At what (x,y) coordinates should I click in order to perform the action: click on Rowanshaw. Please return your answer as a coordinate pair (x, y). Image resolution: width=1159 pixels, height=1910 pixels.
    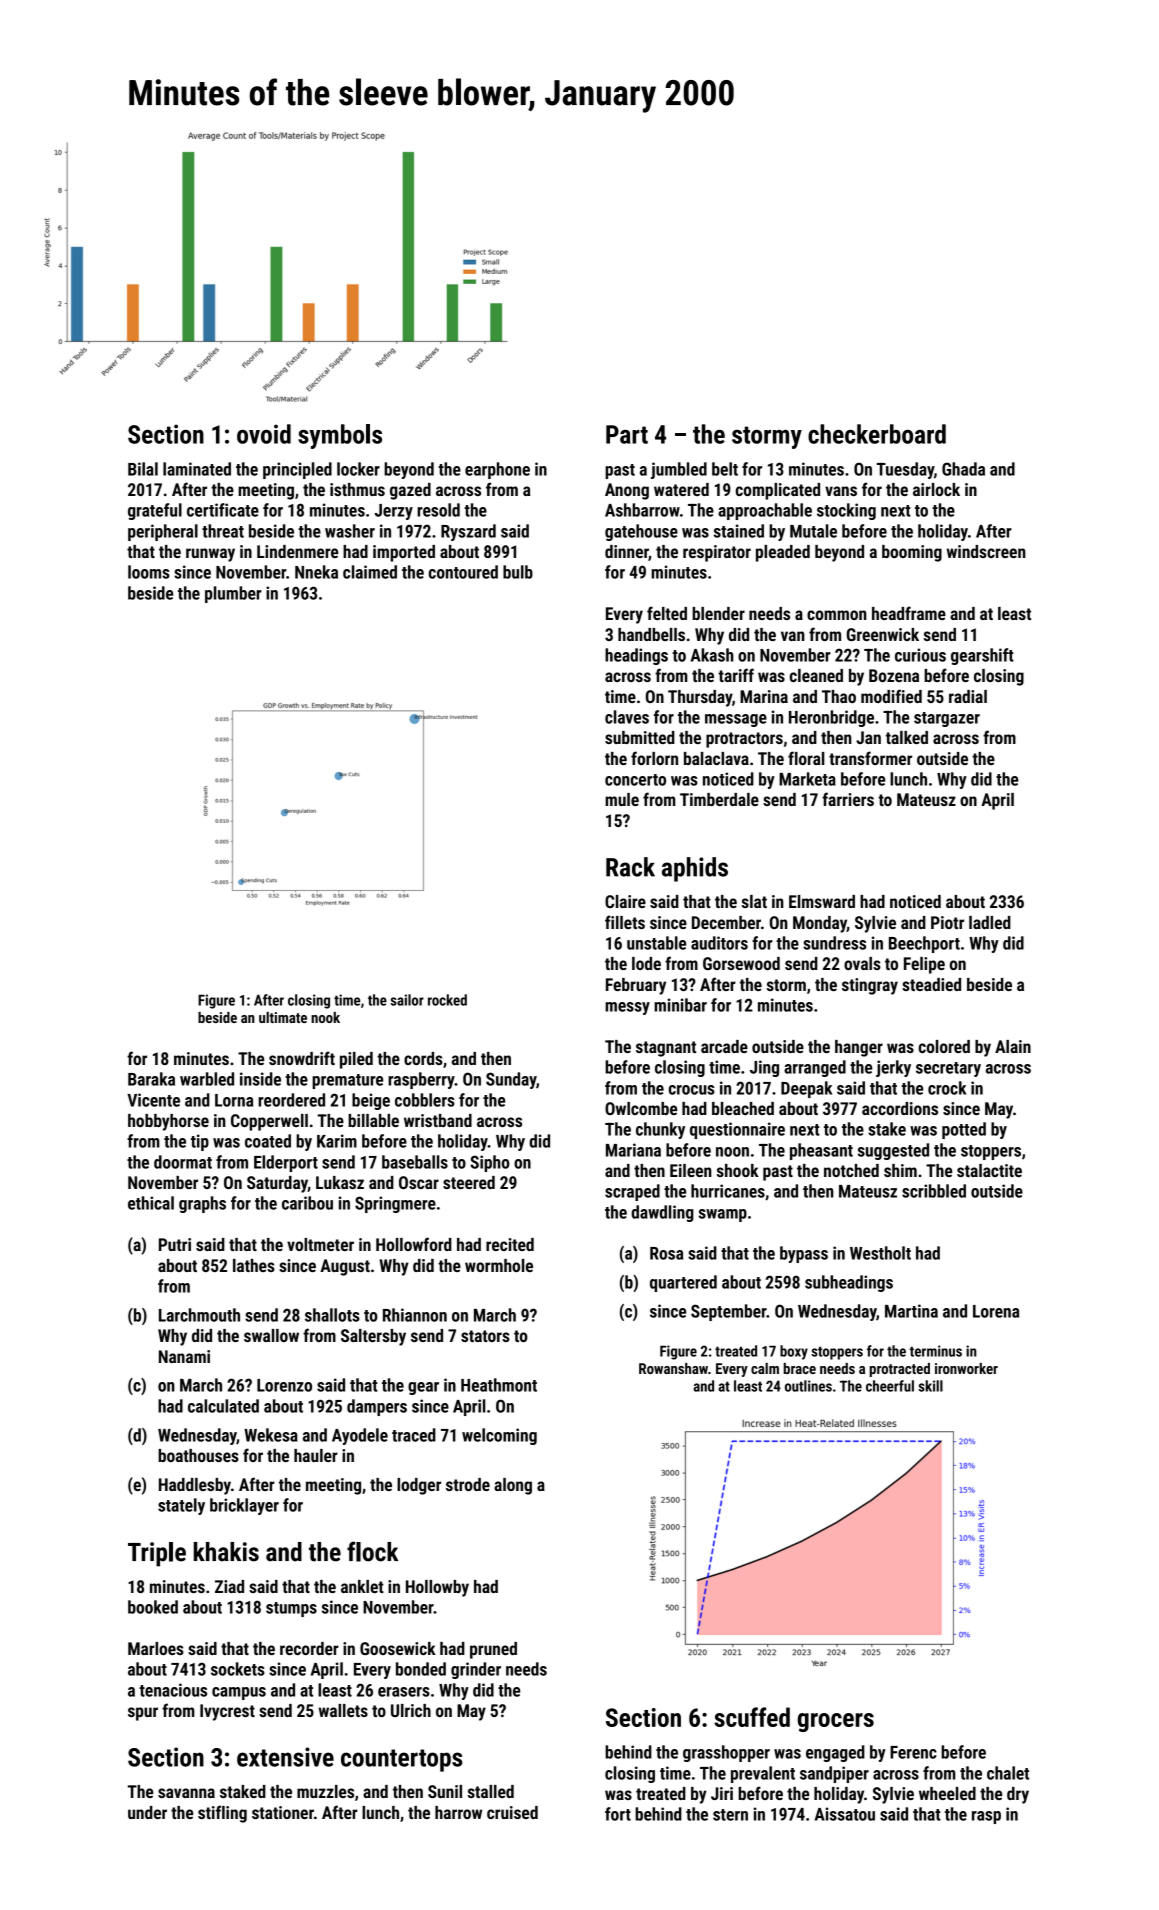
    Looking at the image, I should click on (673, 1368).
